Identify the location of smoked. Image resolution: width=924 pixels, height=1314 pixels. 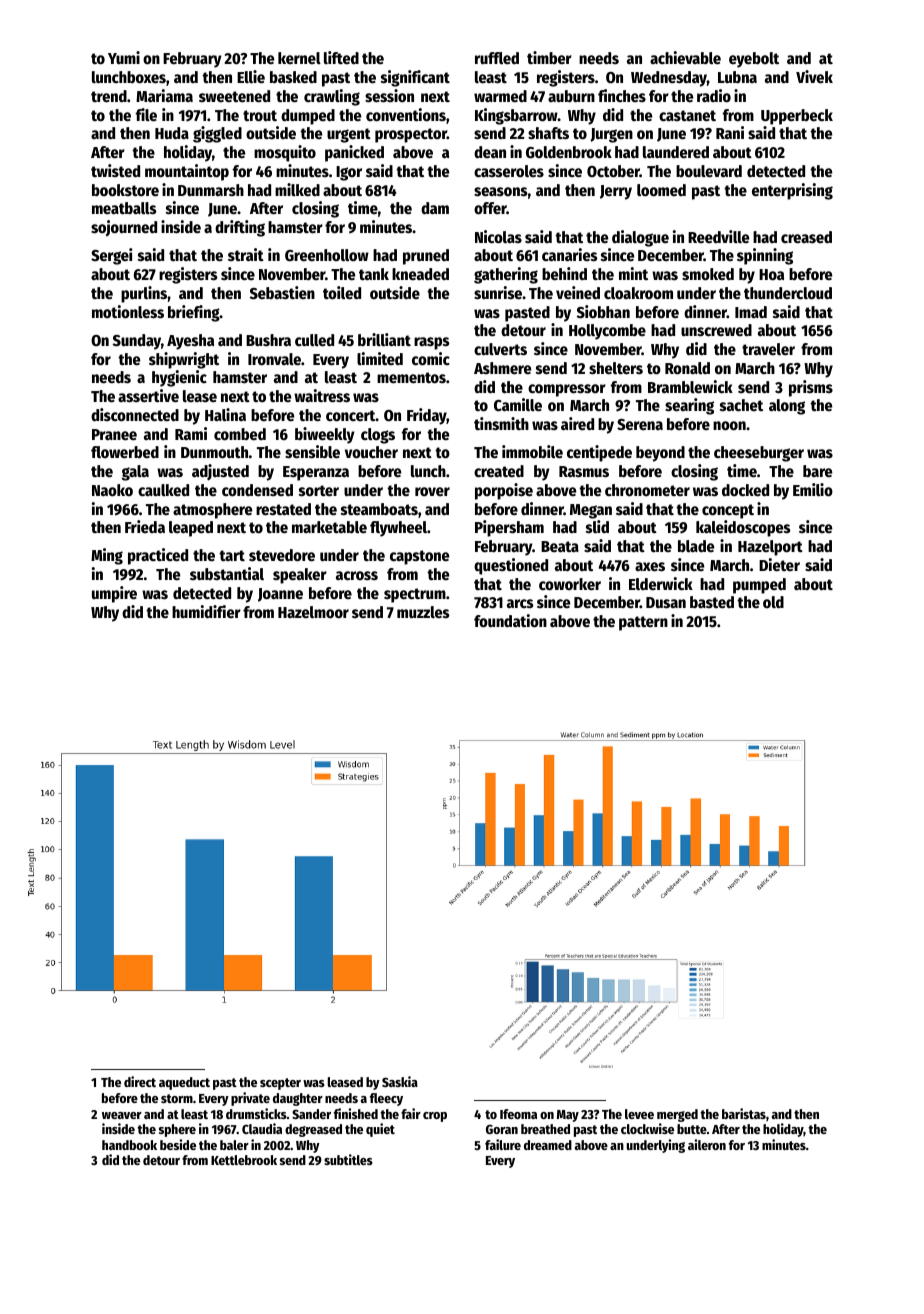
(708, 274).
